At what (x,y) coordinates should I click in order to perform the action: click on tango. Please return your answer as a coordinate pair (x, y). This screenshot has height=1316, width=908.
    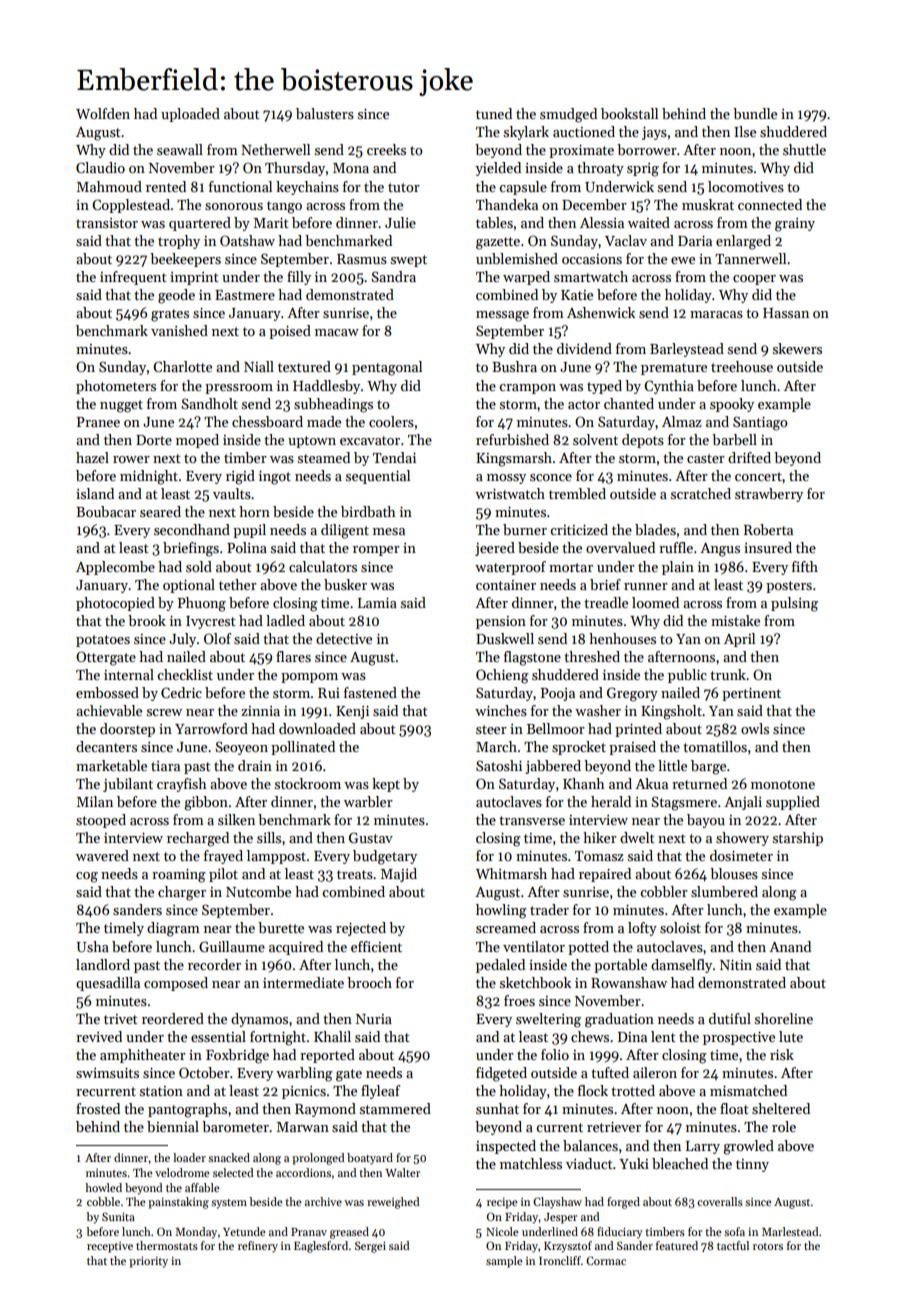
    Looking at the image, I should click on (284, 207).
